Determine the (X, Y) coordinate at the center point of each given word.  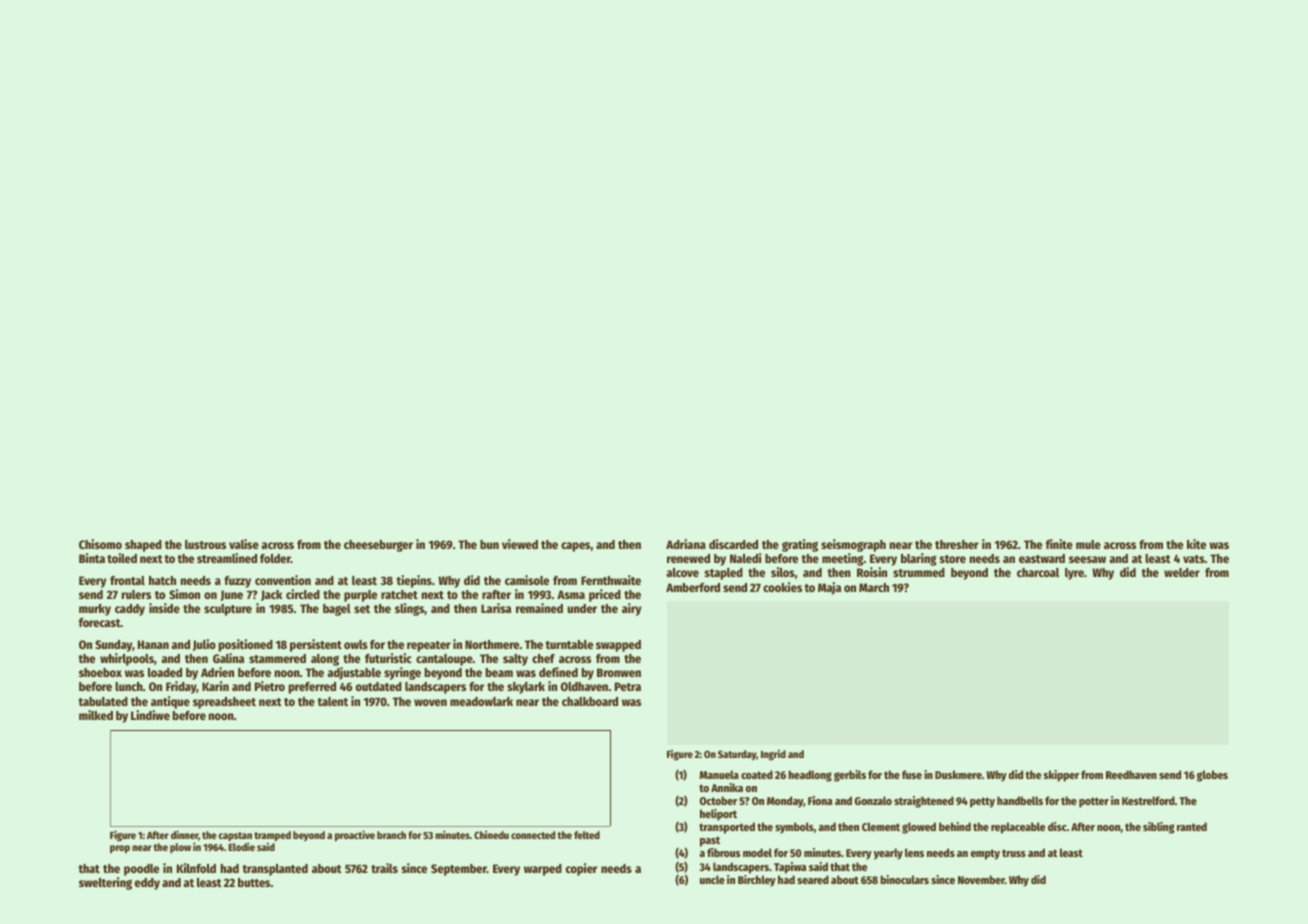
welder (1182, 572)
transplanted (275, 870)
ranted (1192, 826)
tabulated (103, 701)
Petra (628, 686)
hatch (162, 580)
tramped (272, 837)
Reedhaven (1131, 774)
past (710, 841)
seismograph (853, 545)
